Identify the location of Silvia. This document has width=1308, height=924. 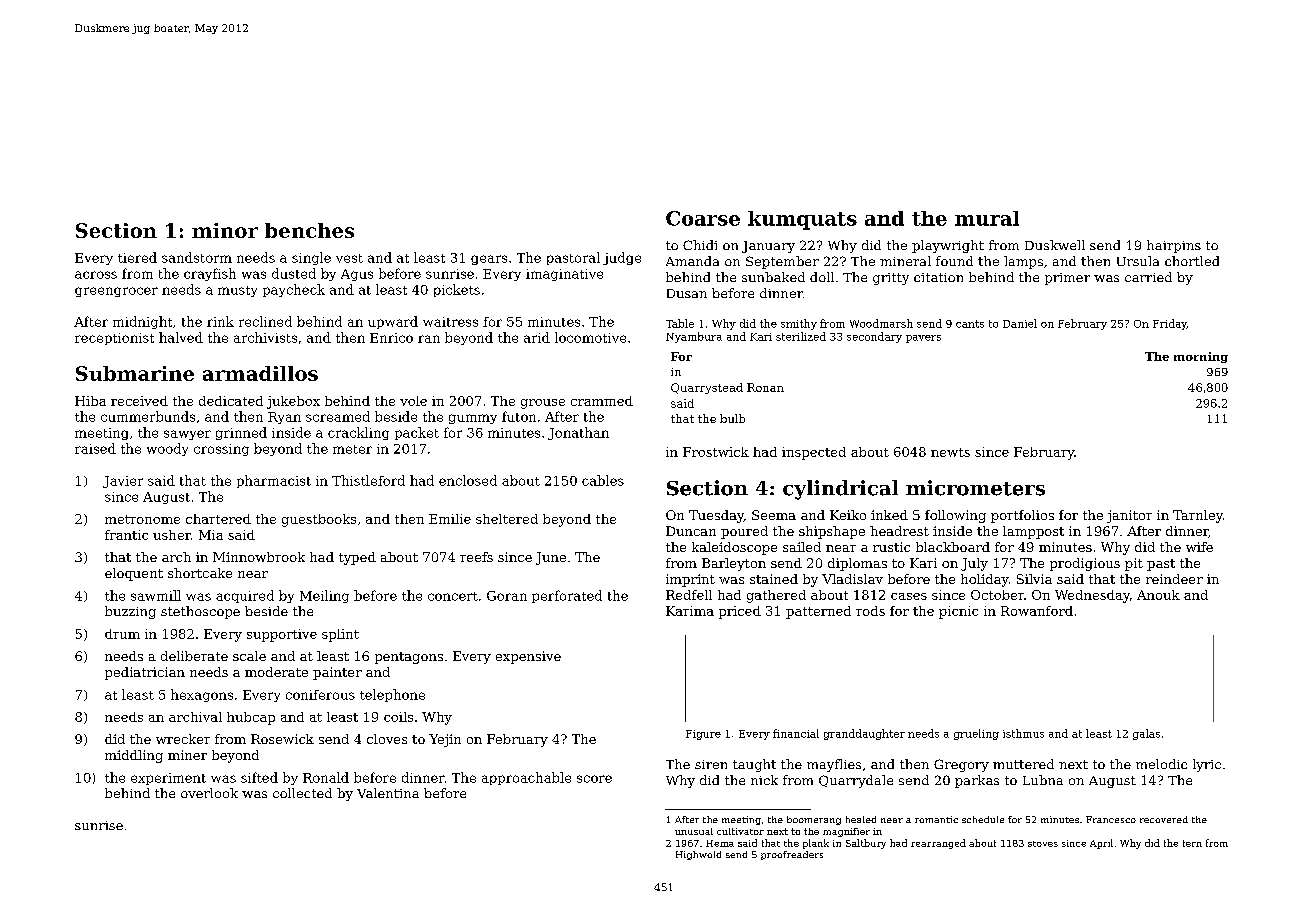
(1034, 579).
